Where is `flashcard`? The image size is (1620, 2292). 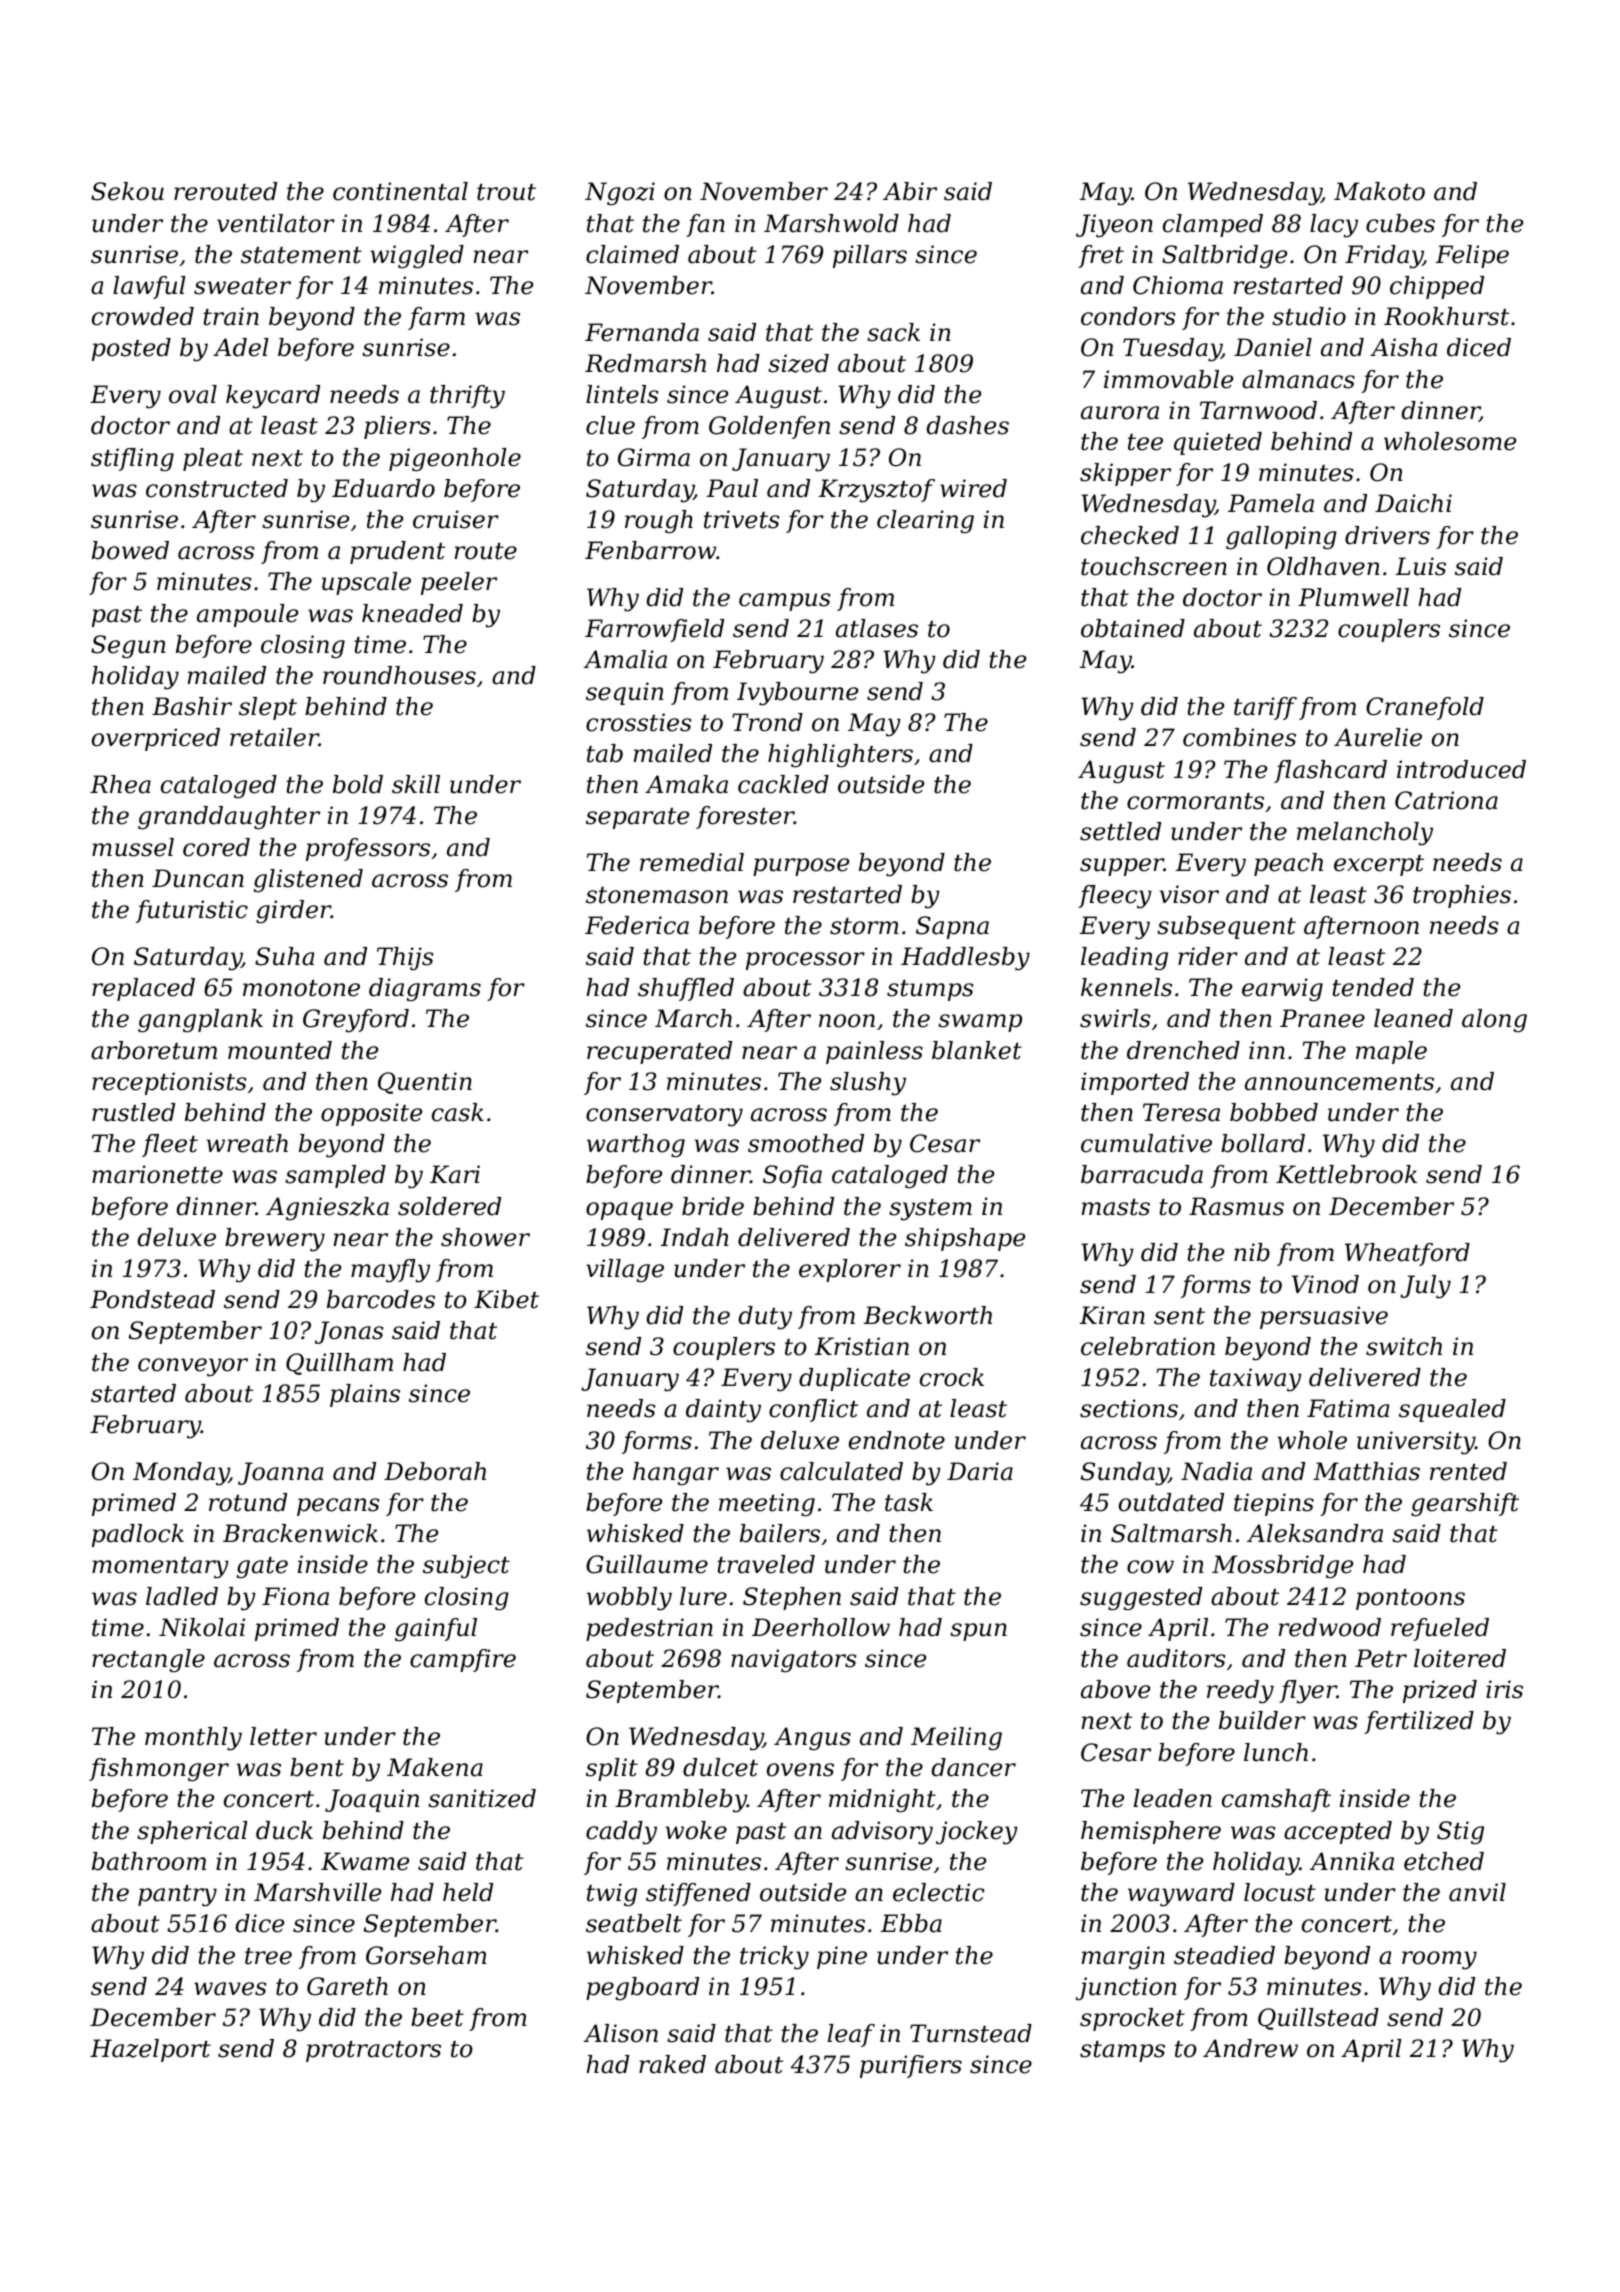 flashcard is located at coordinates (1330, 771).
